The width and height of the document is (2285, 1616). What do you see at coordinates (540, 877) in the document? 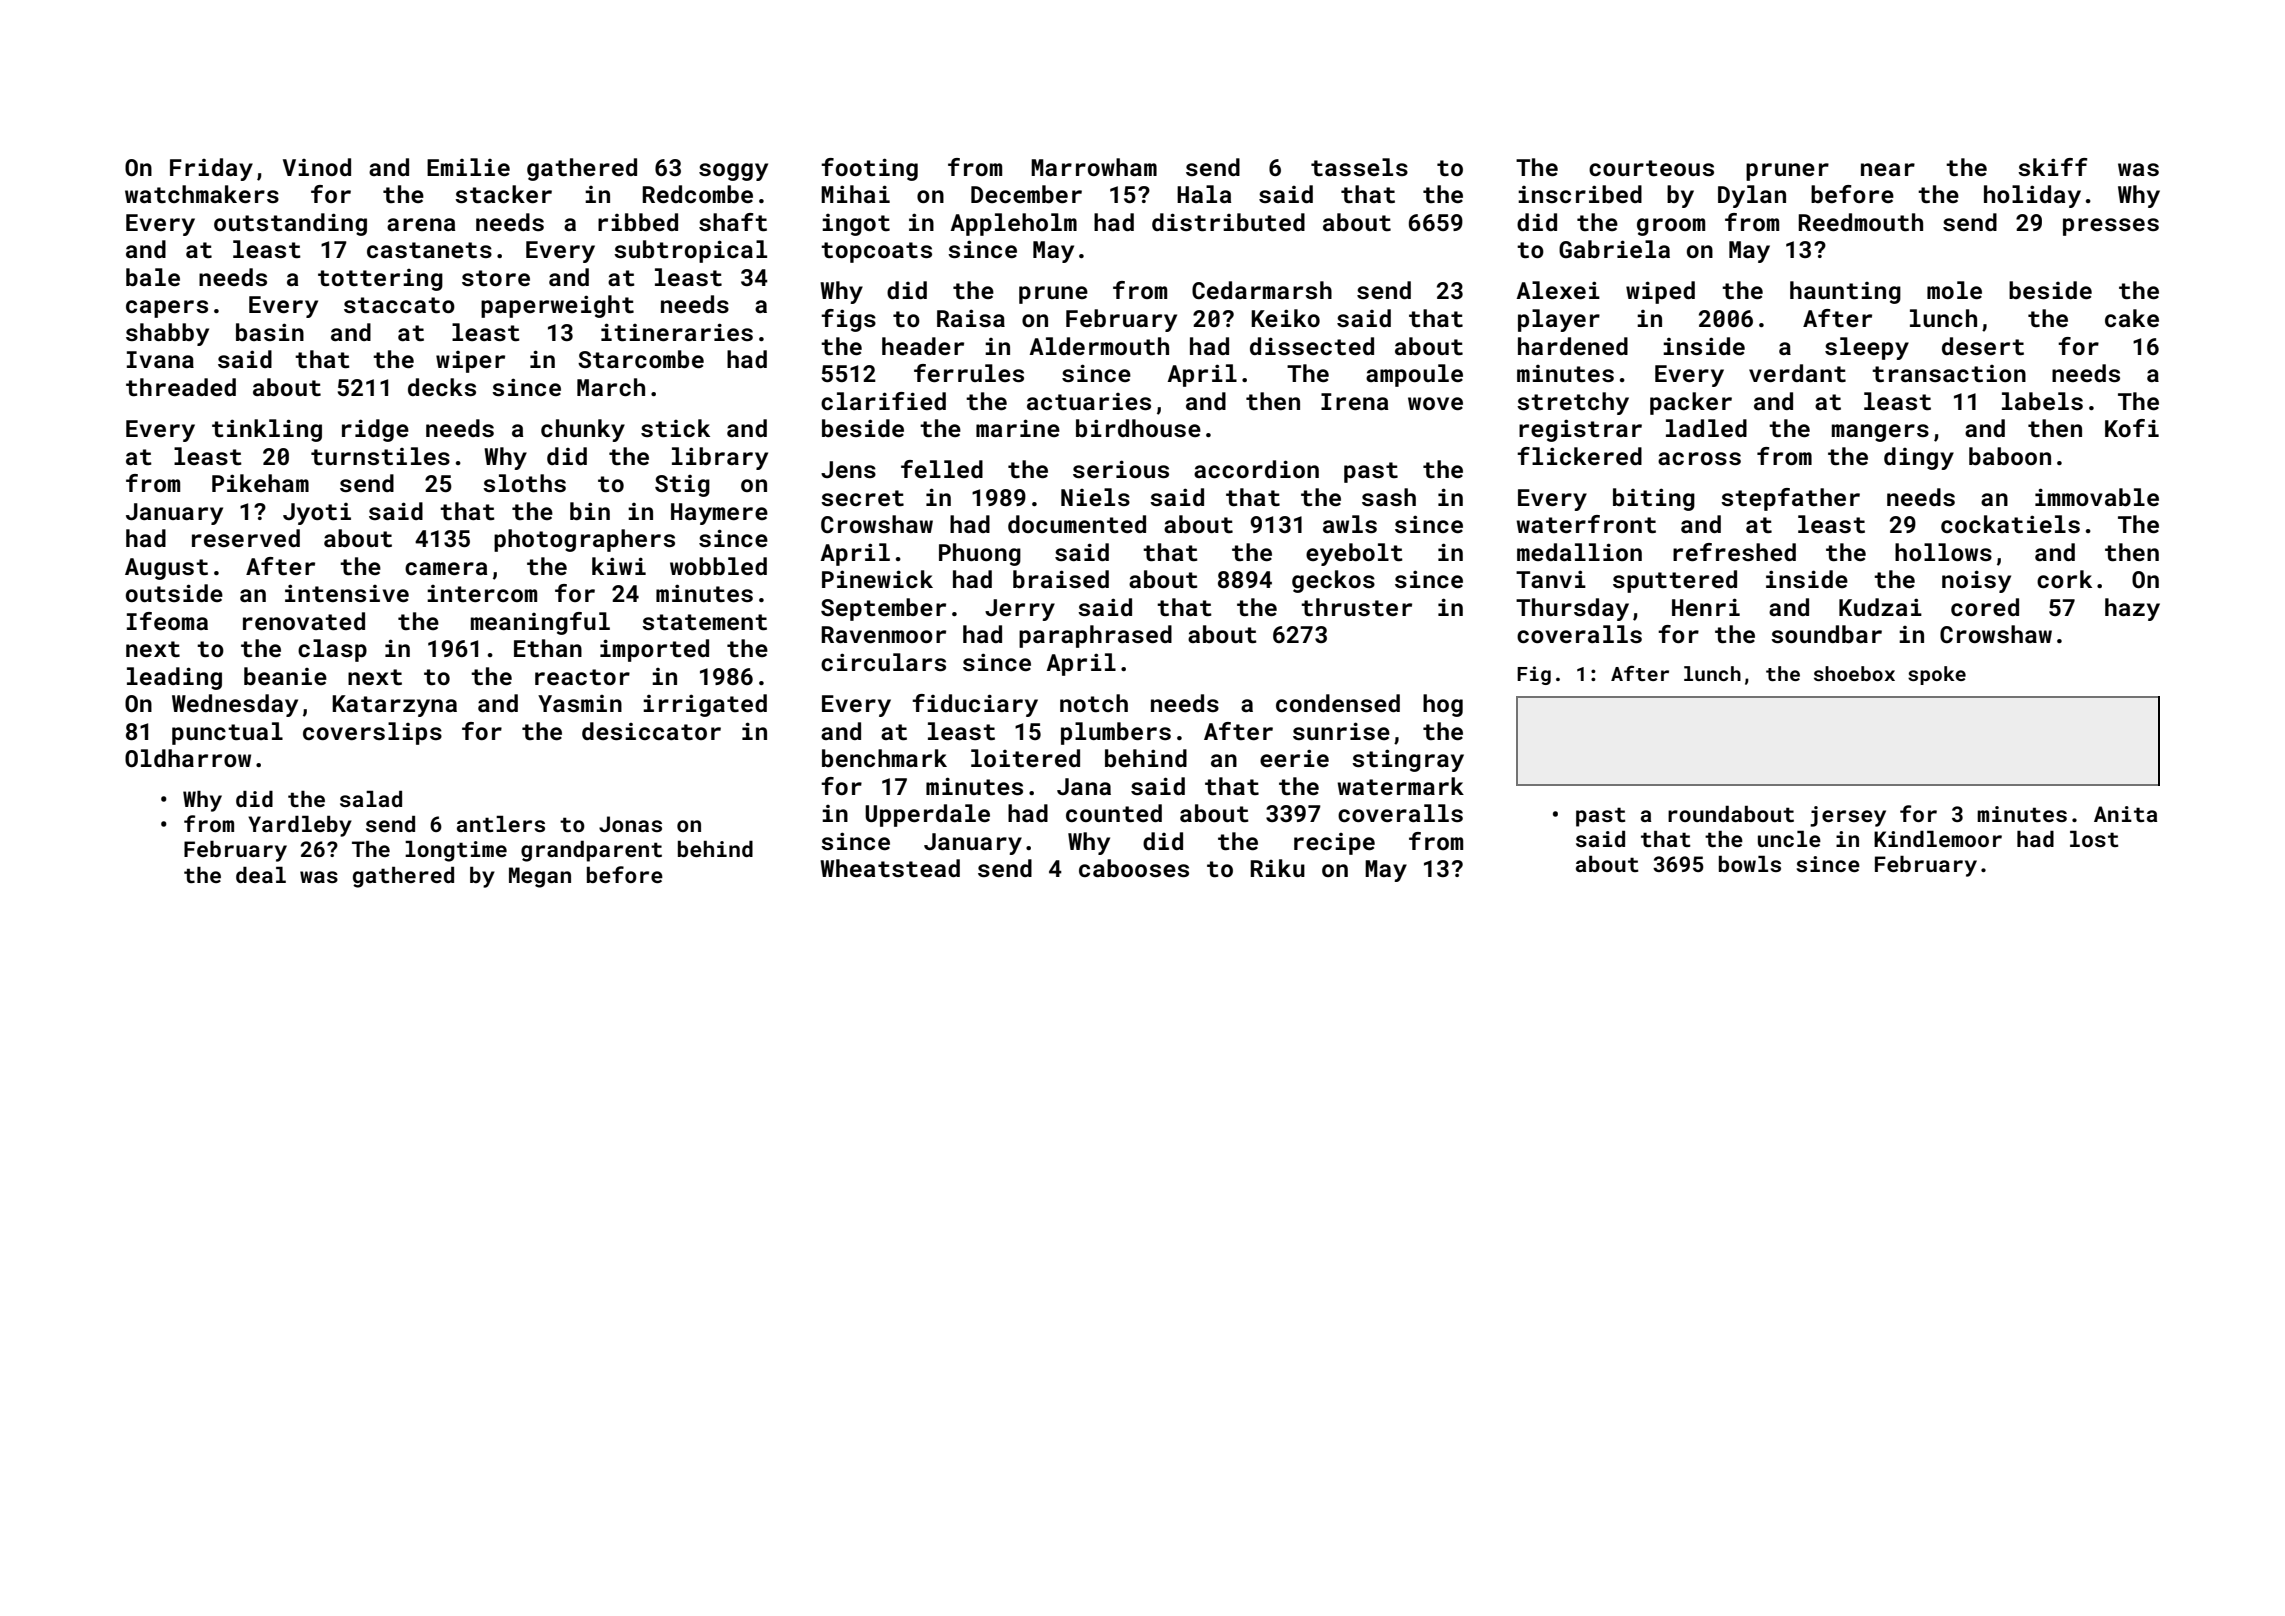
I see `Megan` at bounding box center [540, 877].
